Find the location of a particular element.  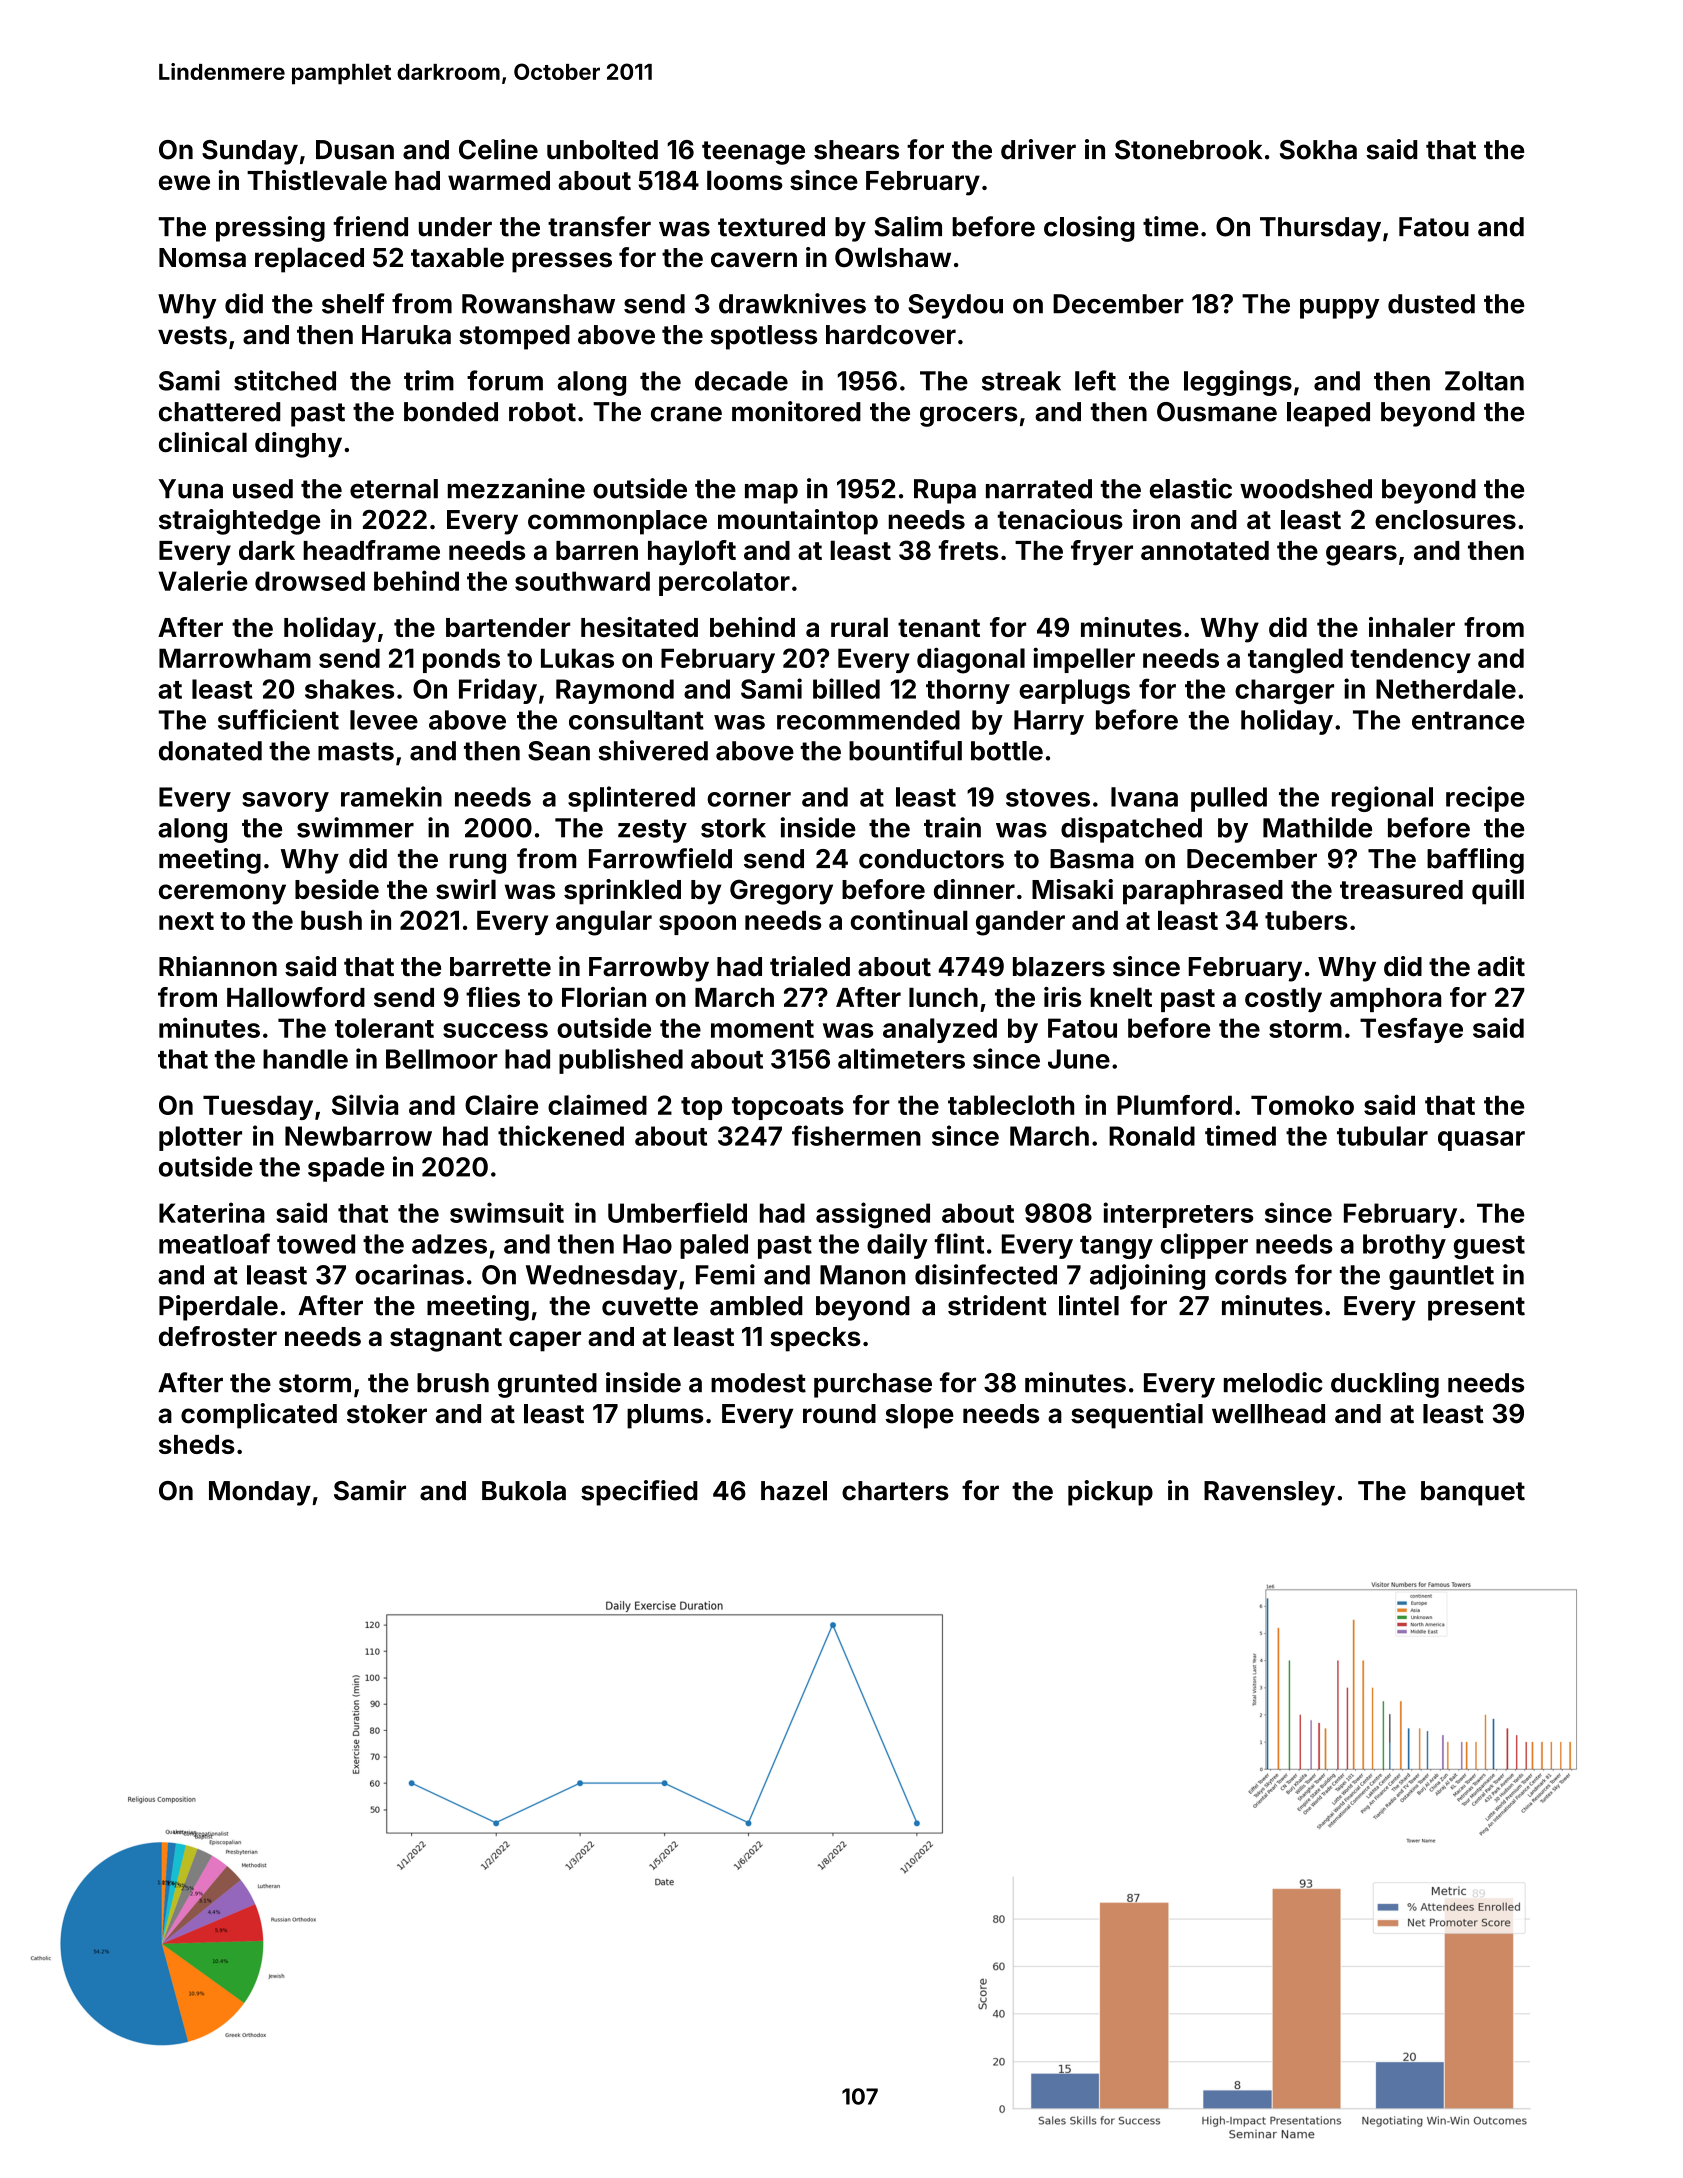

Ravensley is located at coordinates (1269, 1493).
